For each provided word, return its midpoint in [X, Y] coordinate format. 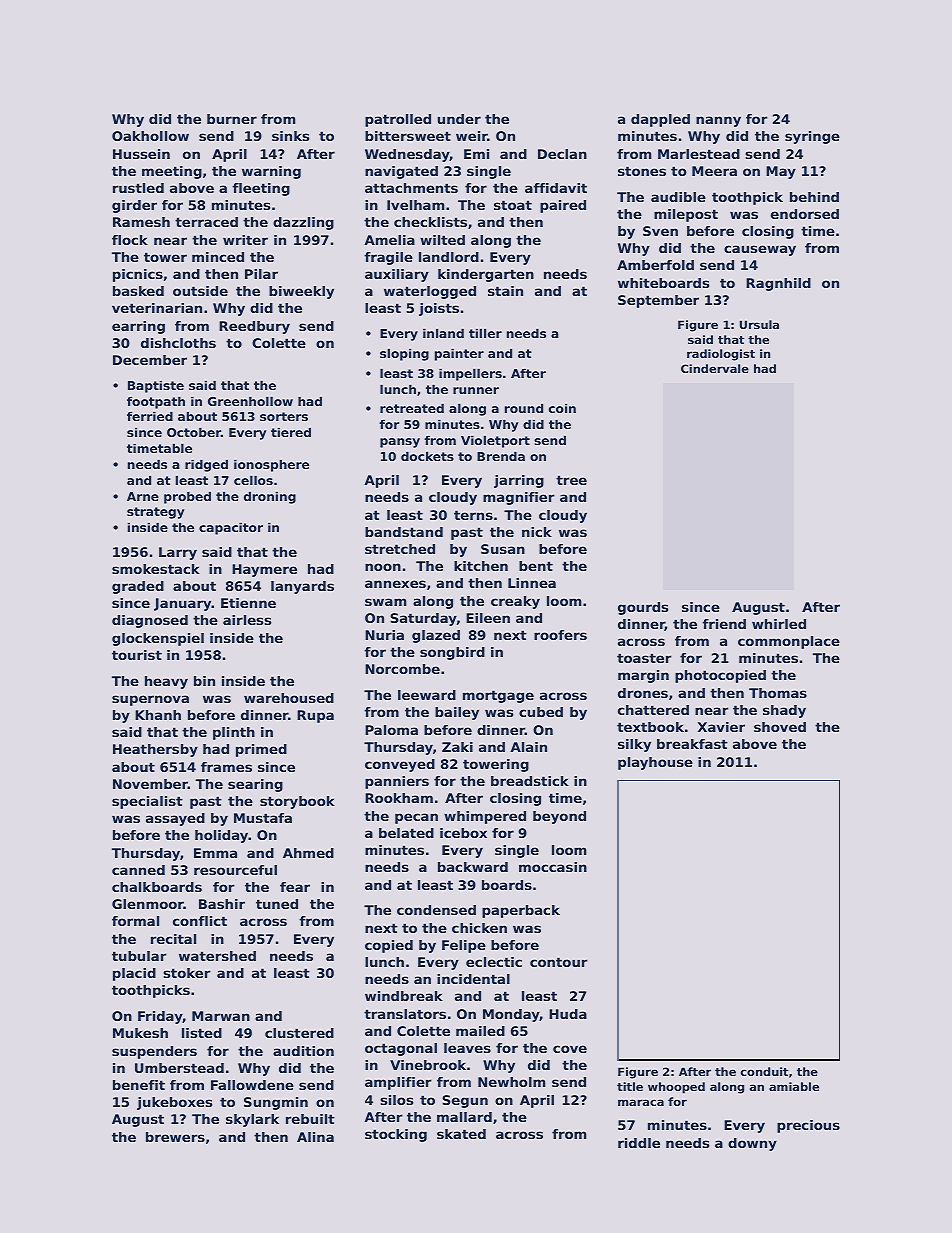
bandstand [404, 532]
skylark [252, 1120]
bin [204, 681]
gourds [643, 608]
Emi [476, 154]
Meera [714, 171]
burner [232, 119]
